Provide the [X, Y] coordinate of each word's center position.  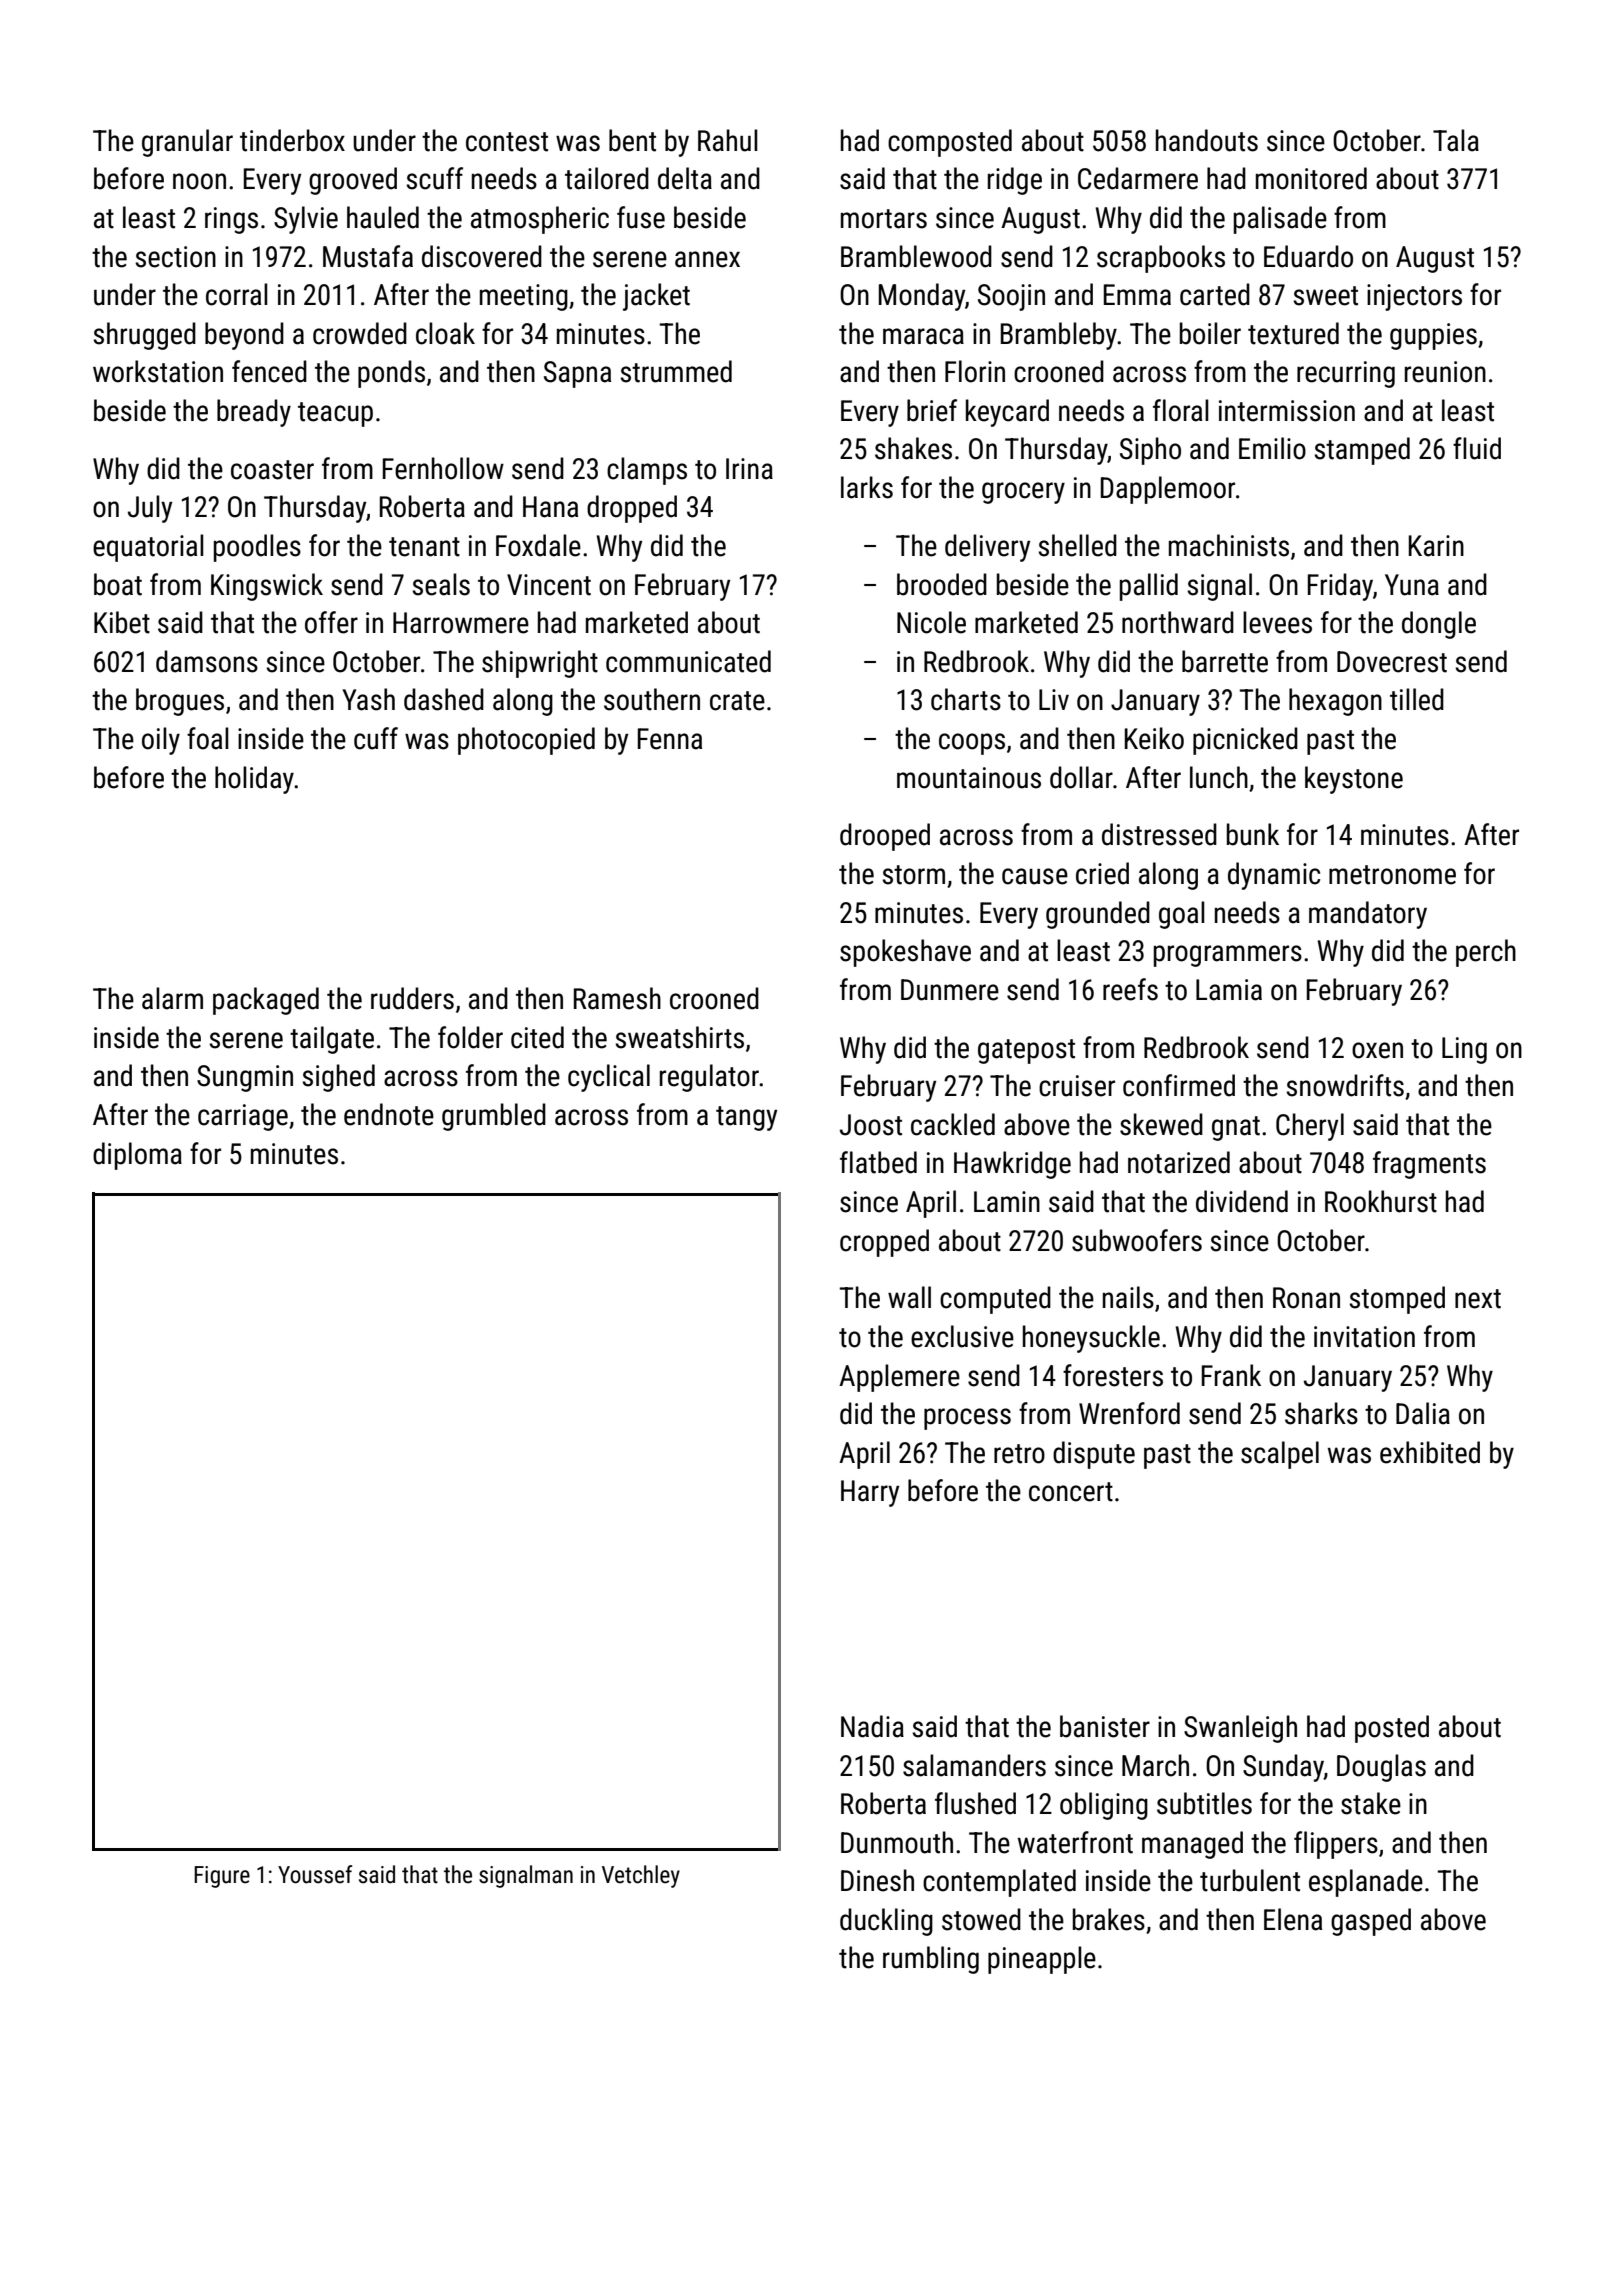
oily [161, 741]
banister [1105, 1726]
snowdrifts [1345, 1085]
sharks [1321, 1413]
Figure [222, 1877]
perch [1486, 953]
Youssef [315, 1874]
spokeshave [905, 953]
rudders [412, 998]
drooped [885, 837]
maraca [923, 336]
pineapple [1042, 1960]
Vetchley [641, 1876]
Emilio [1272, 448]
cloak [445, 333]
